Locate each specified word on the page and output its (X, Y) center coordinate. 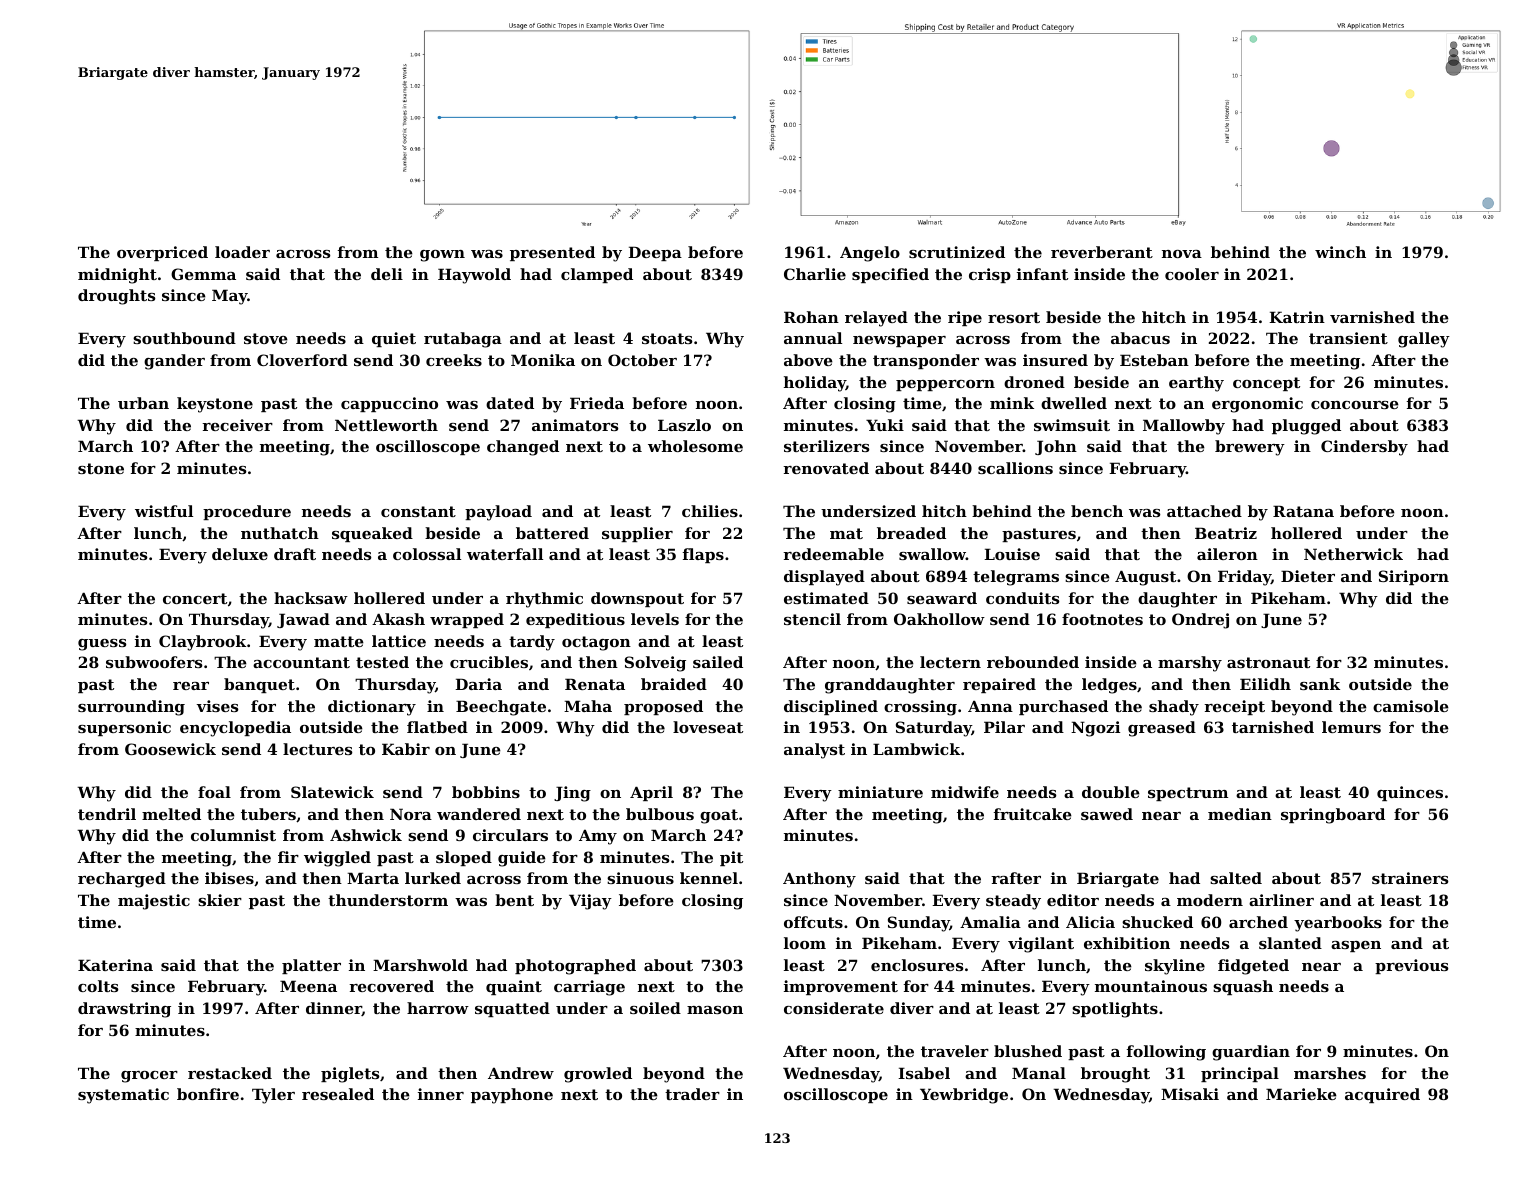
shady (1174, 708)
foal (214, 792)
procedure (247, 512)
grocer (149, 1077)
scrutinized (957, 252)
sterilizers (826, 446)
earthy (1196, 384)
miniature (880, 792)
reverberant (1102, 252)
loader (242, 252)
